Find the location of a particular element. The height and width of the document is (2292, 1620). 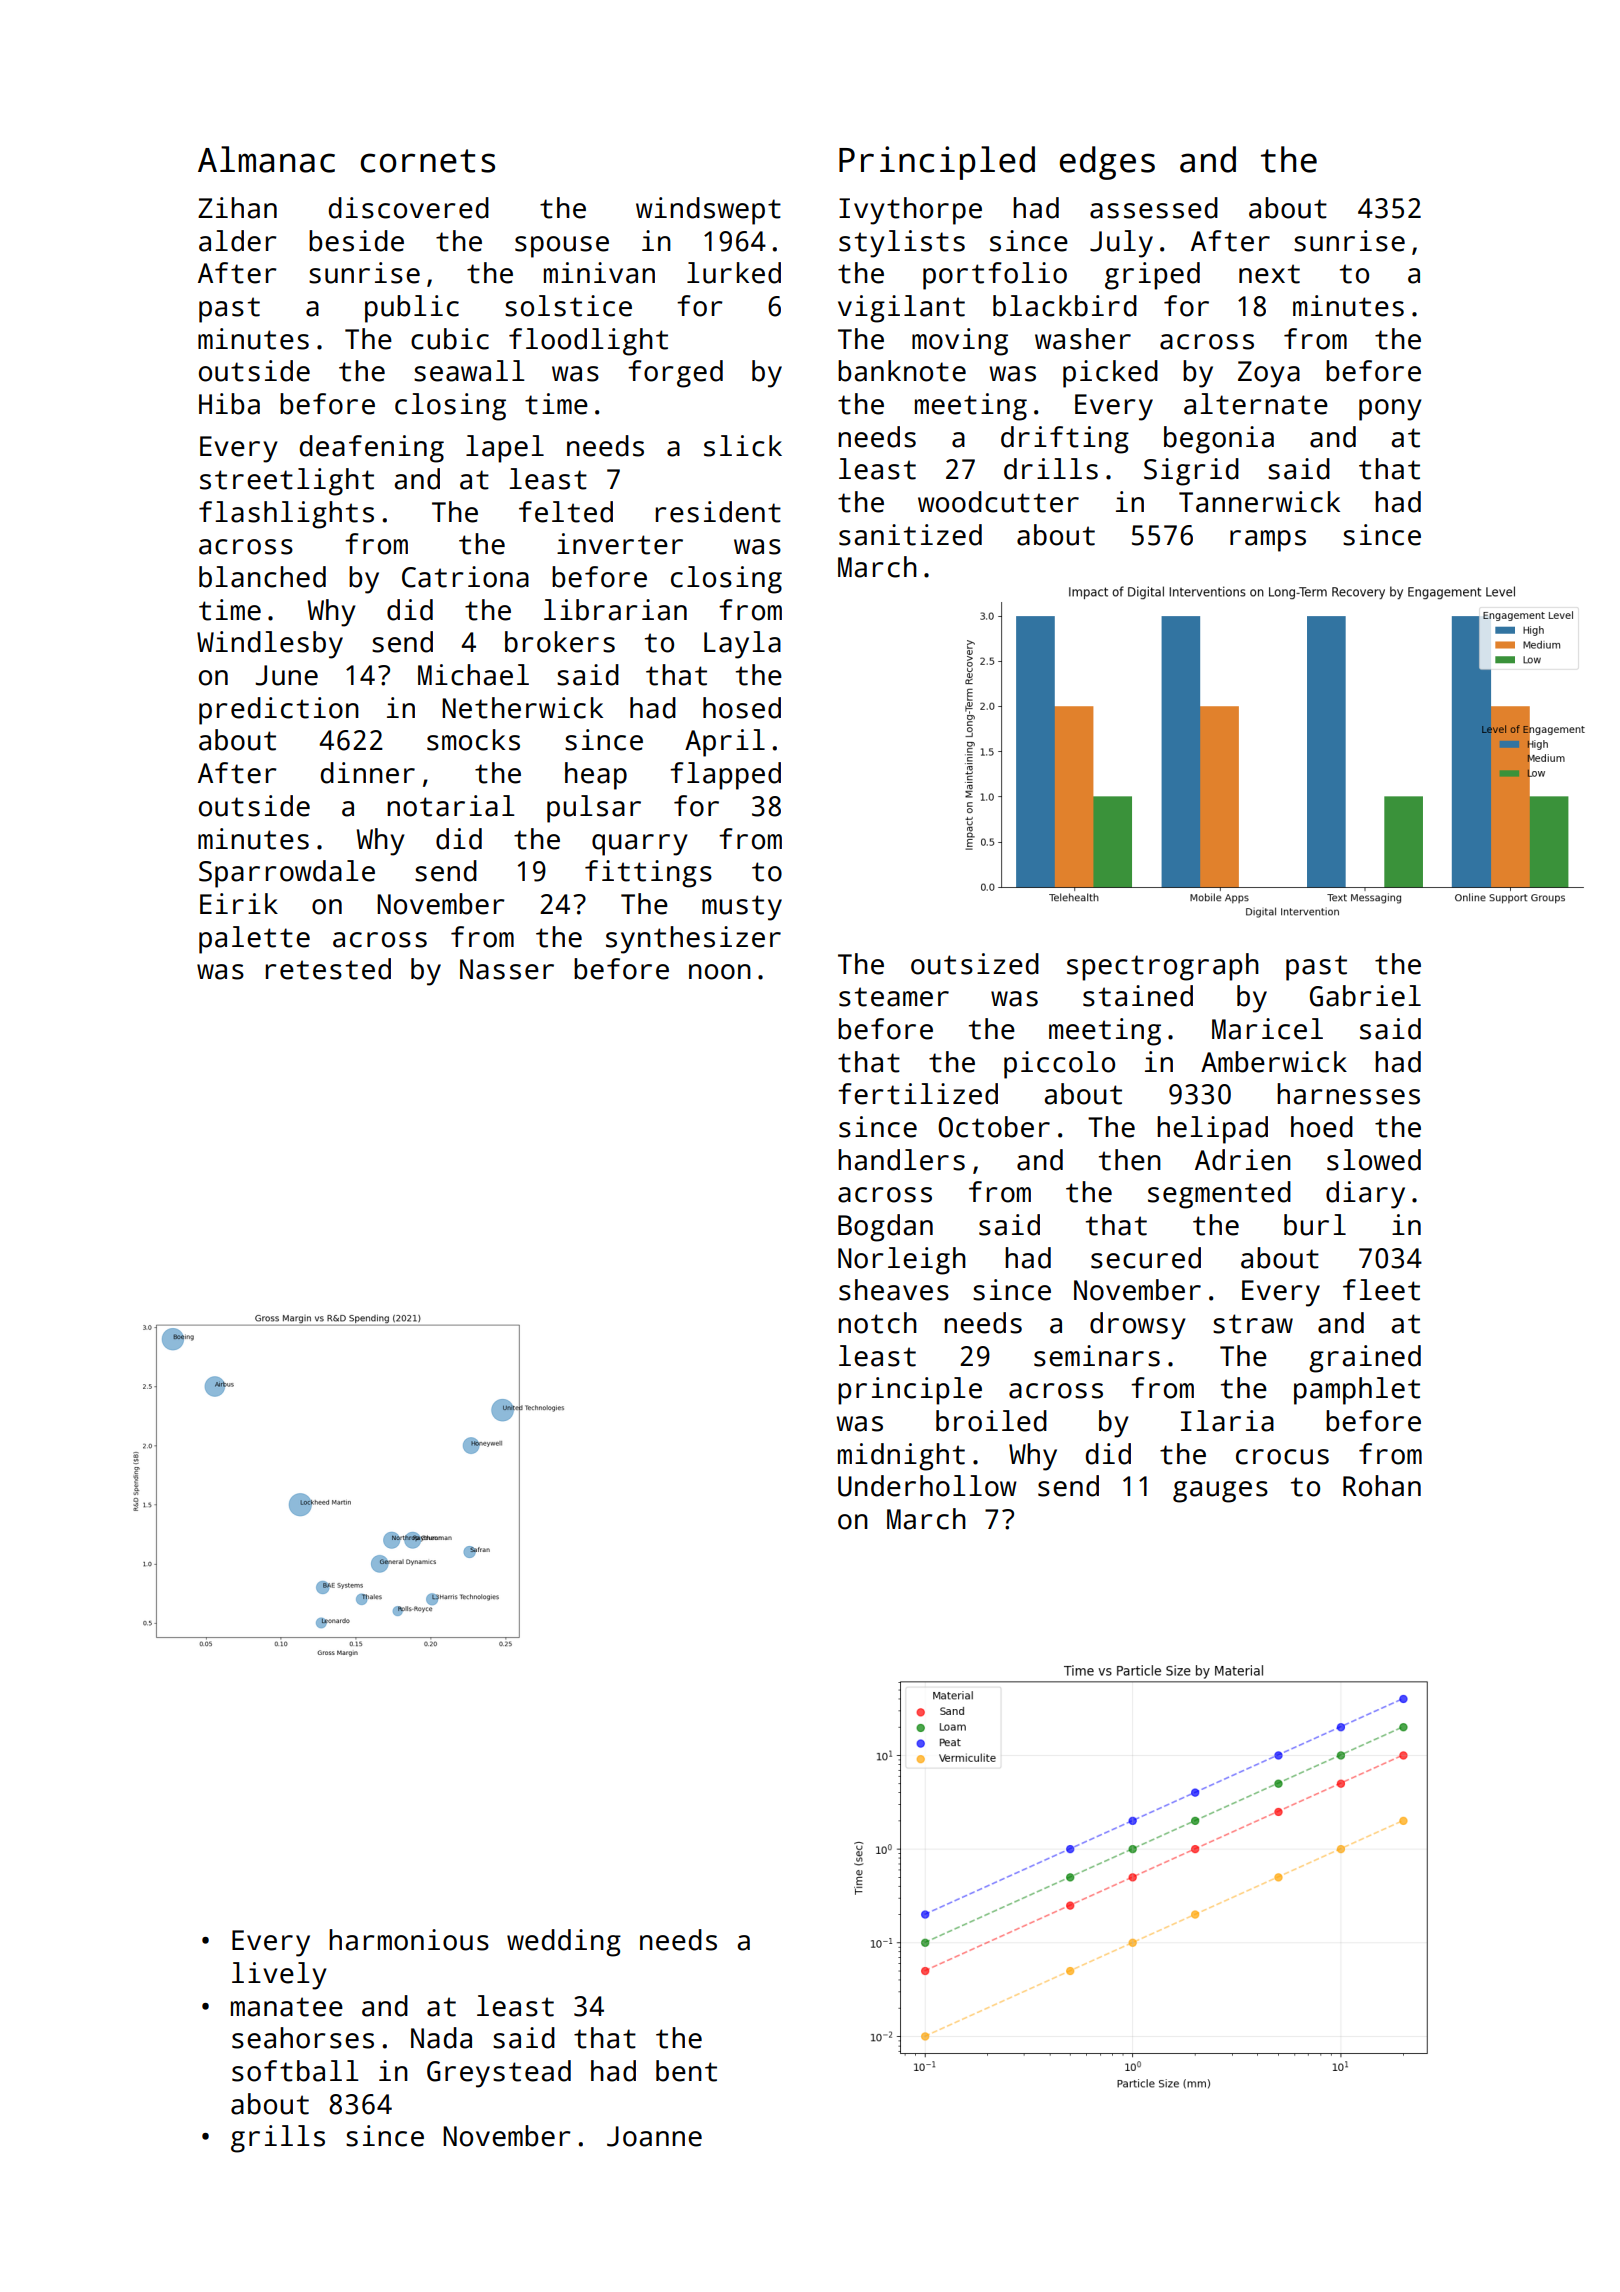

quarry is located at coordinates (640, 845).
